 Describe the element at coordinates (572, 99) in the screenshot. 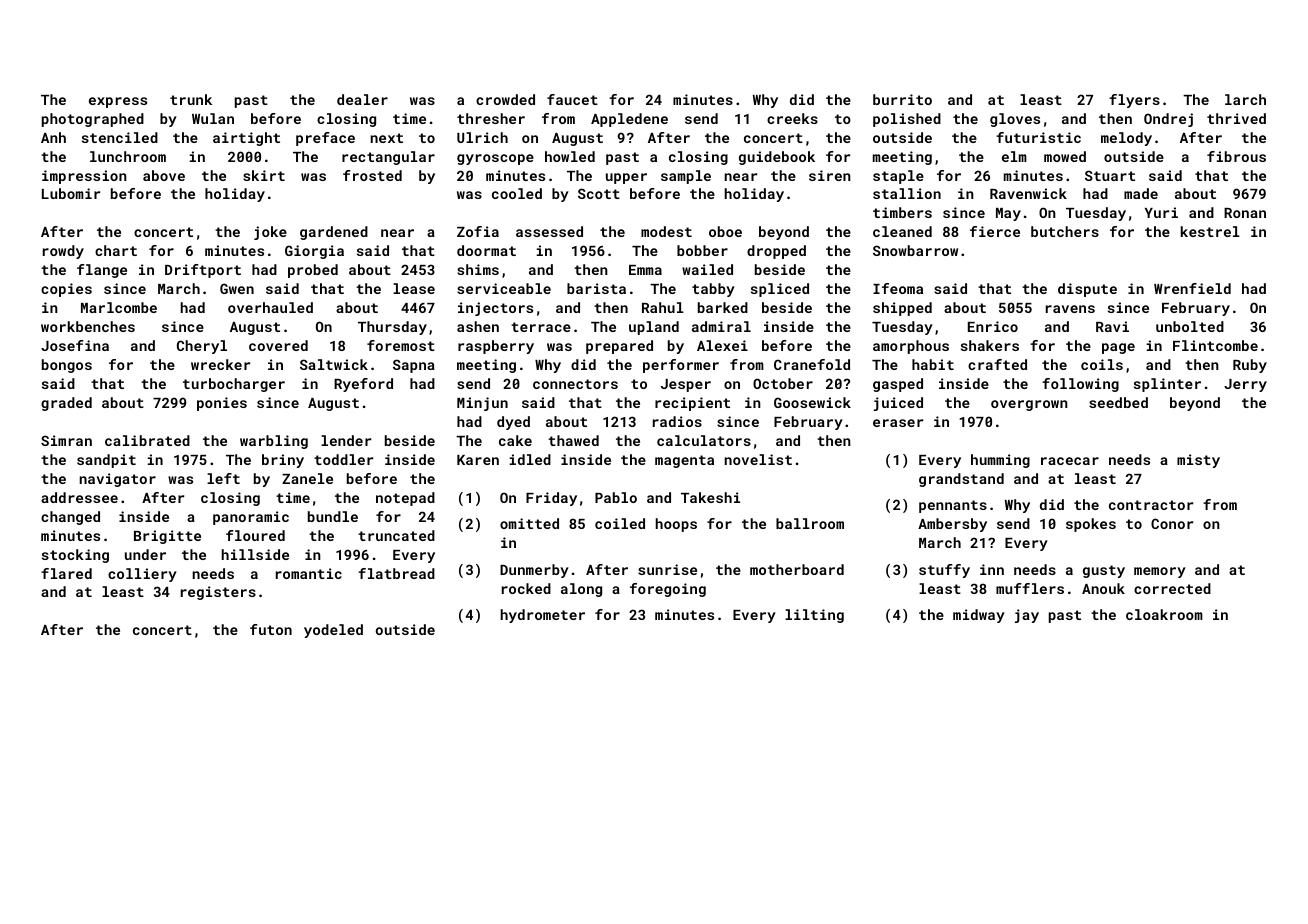

I see `faucet` at that location.
